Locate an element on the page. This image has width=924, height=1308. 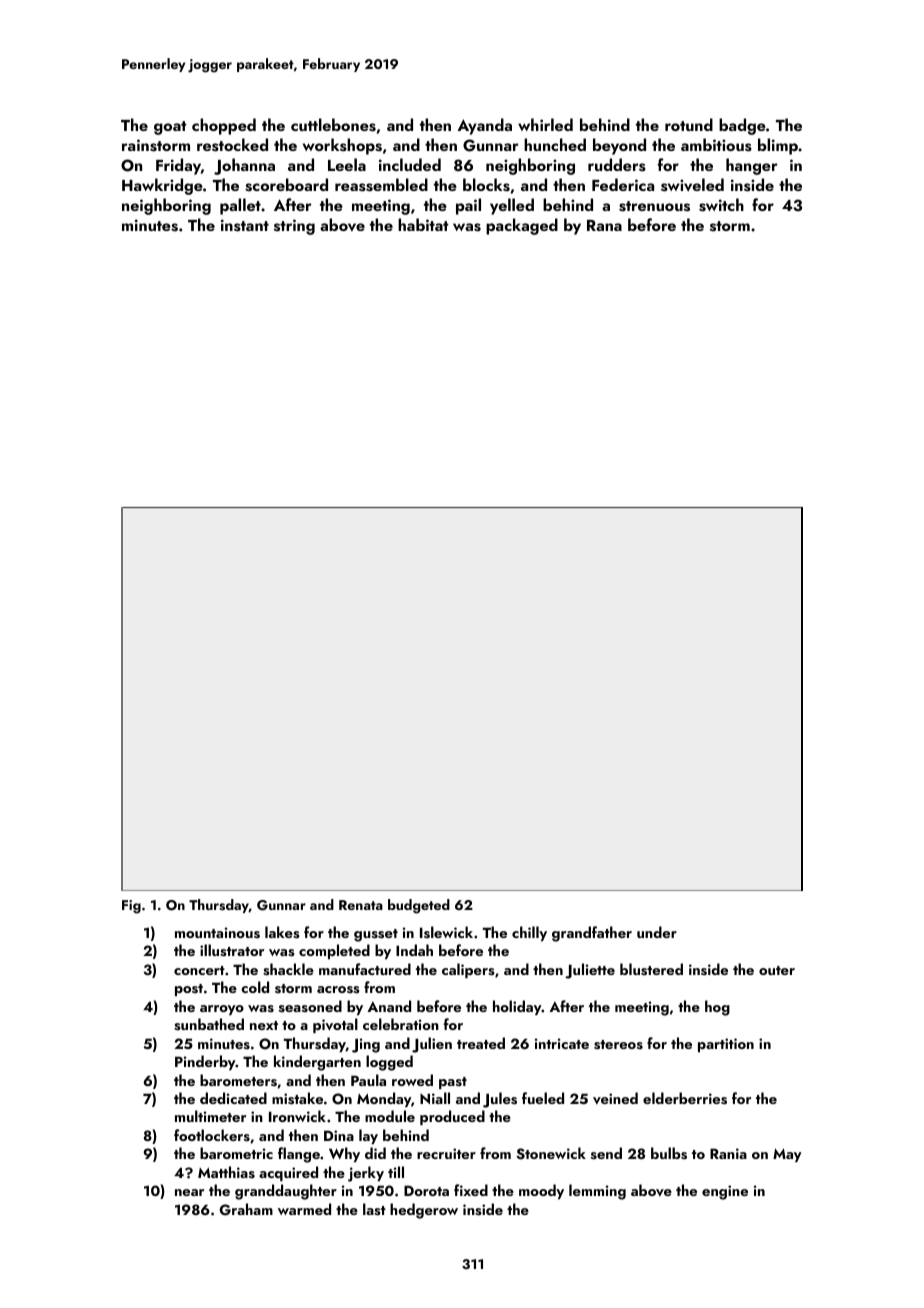
Hawkridge is located at coordinates (162, 186).
